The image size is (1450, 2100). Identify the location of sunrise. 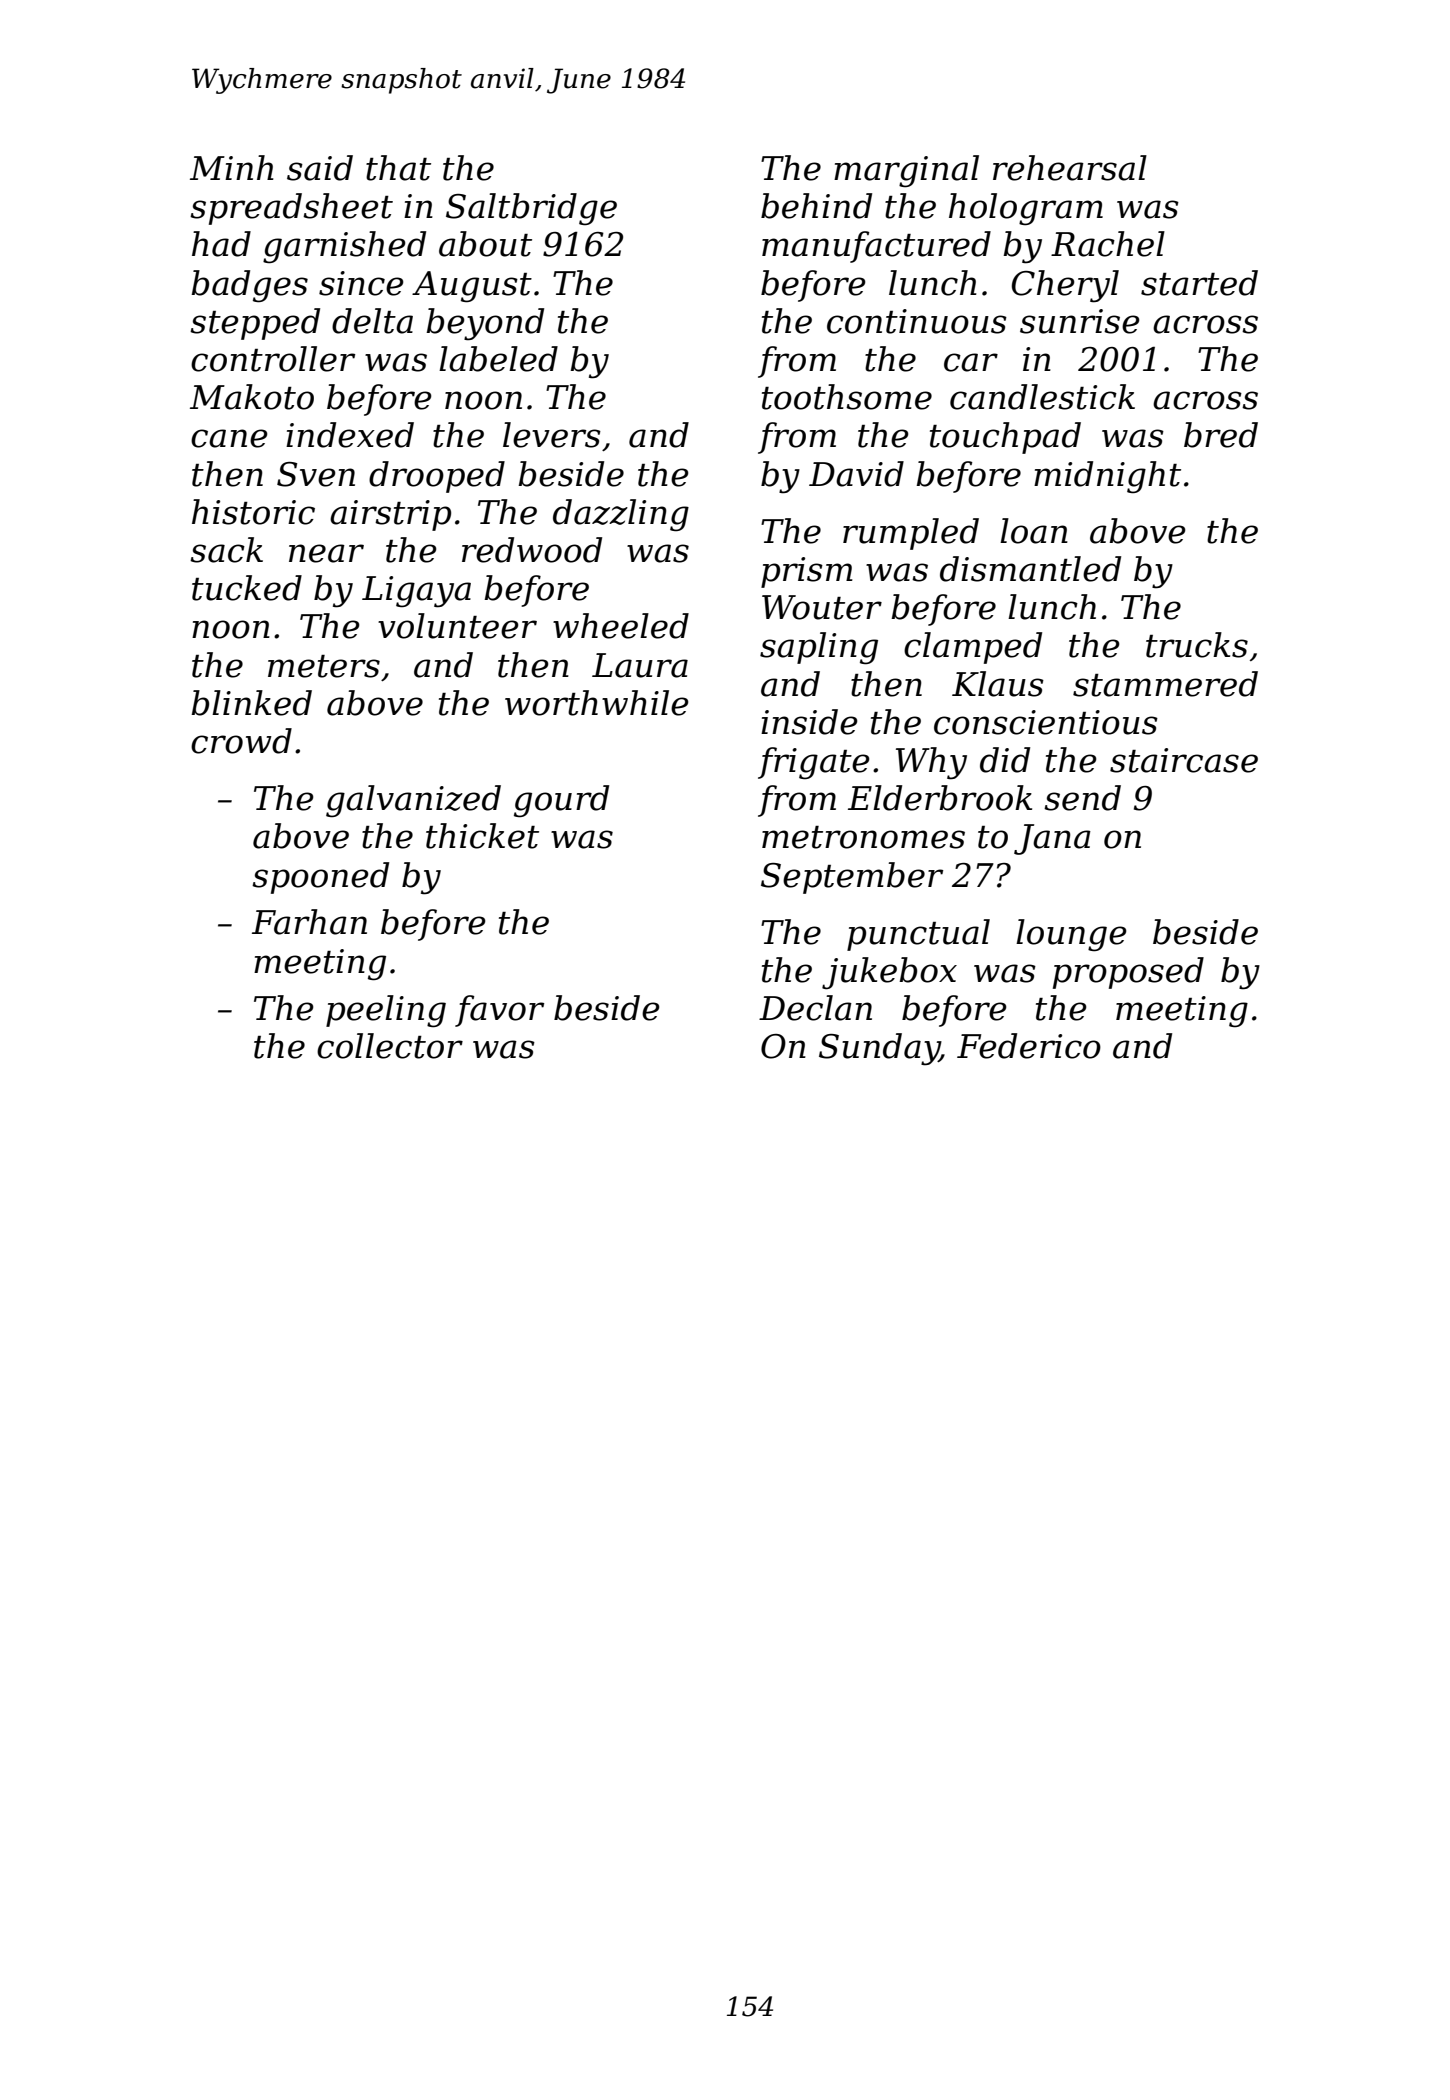
(1079, 321).
